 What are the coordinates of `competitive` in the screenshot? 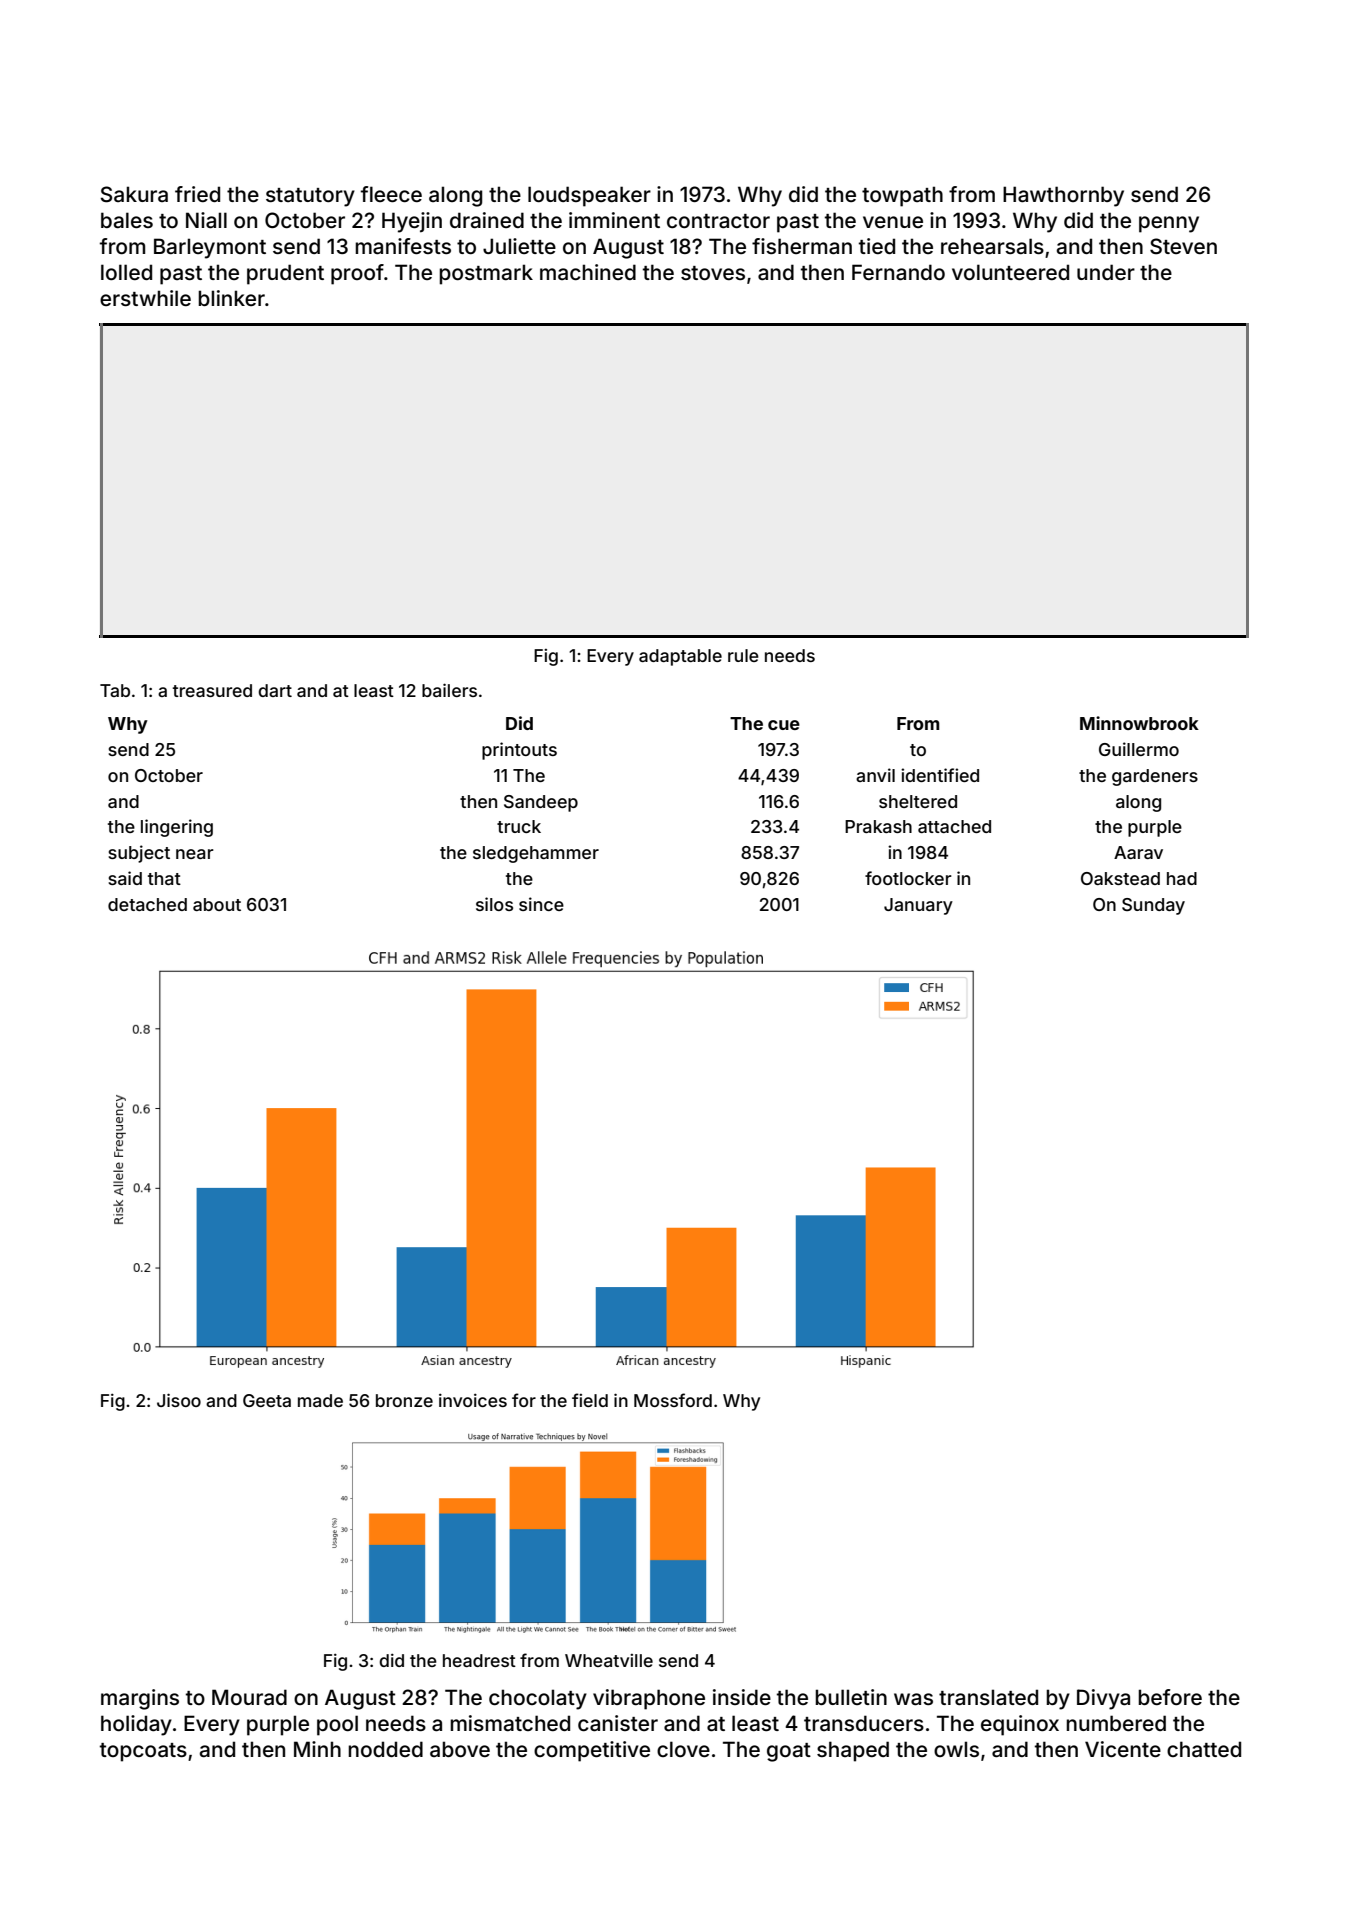 It's located at (592, 1751).
